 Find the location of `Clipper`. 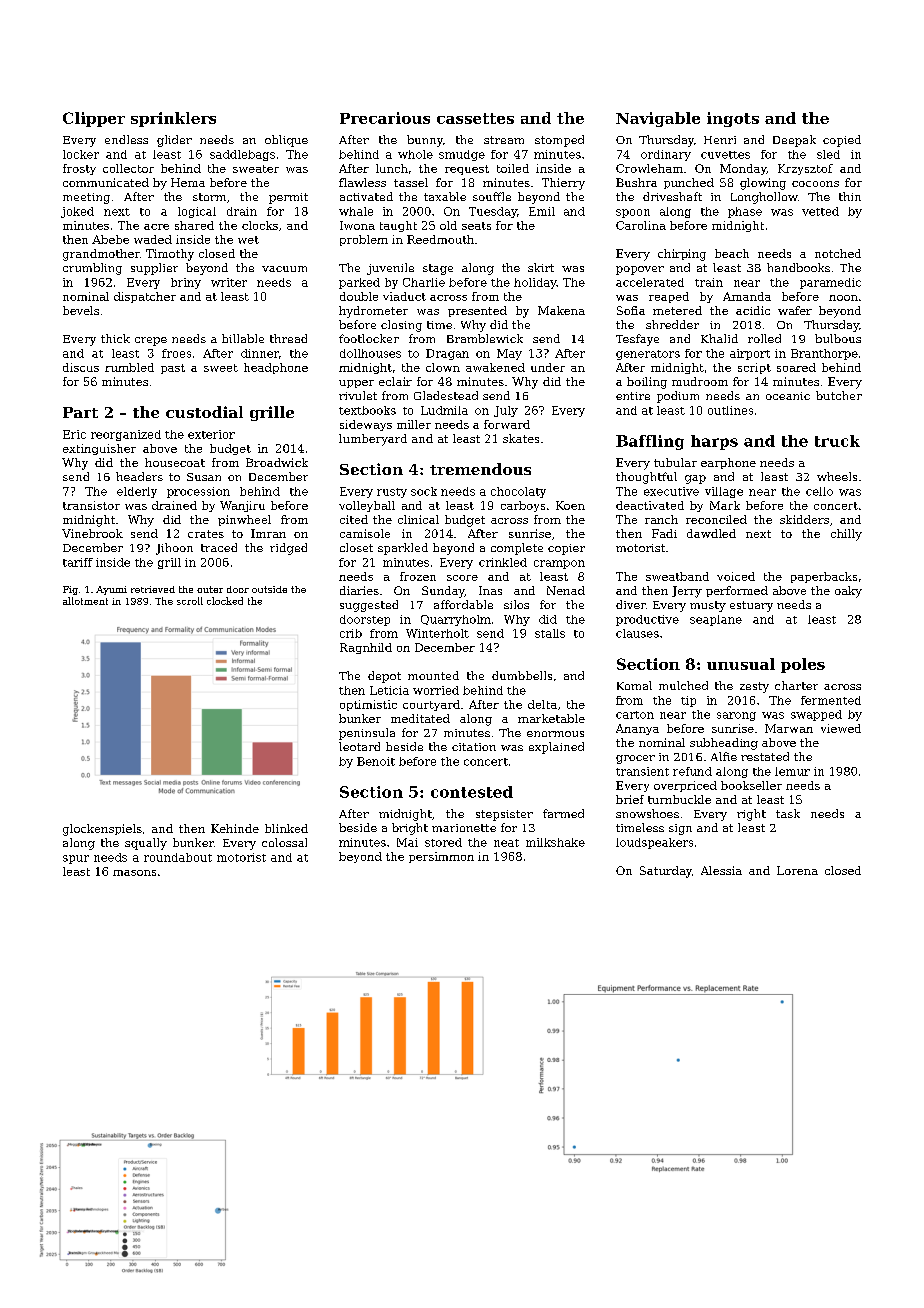

Clipper is located at coordinates (94, 119).
